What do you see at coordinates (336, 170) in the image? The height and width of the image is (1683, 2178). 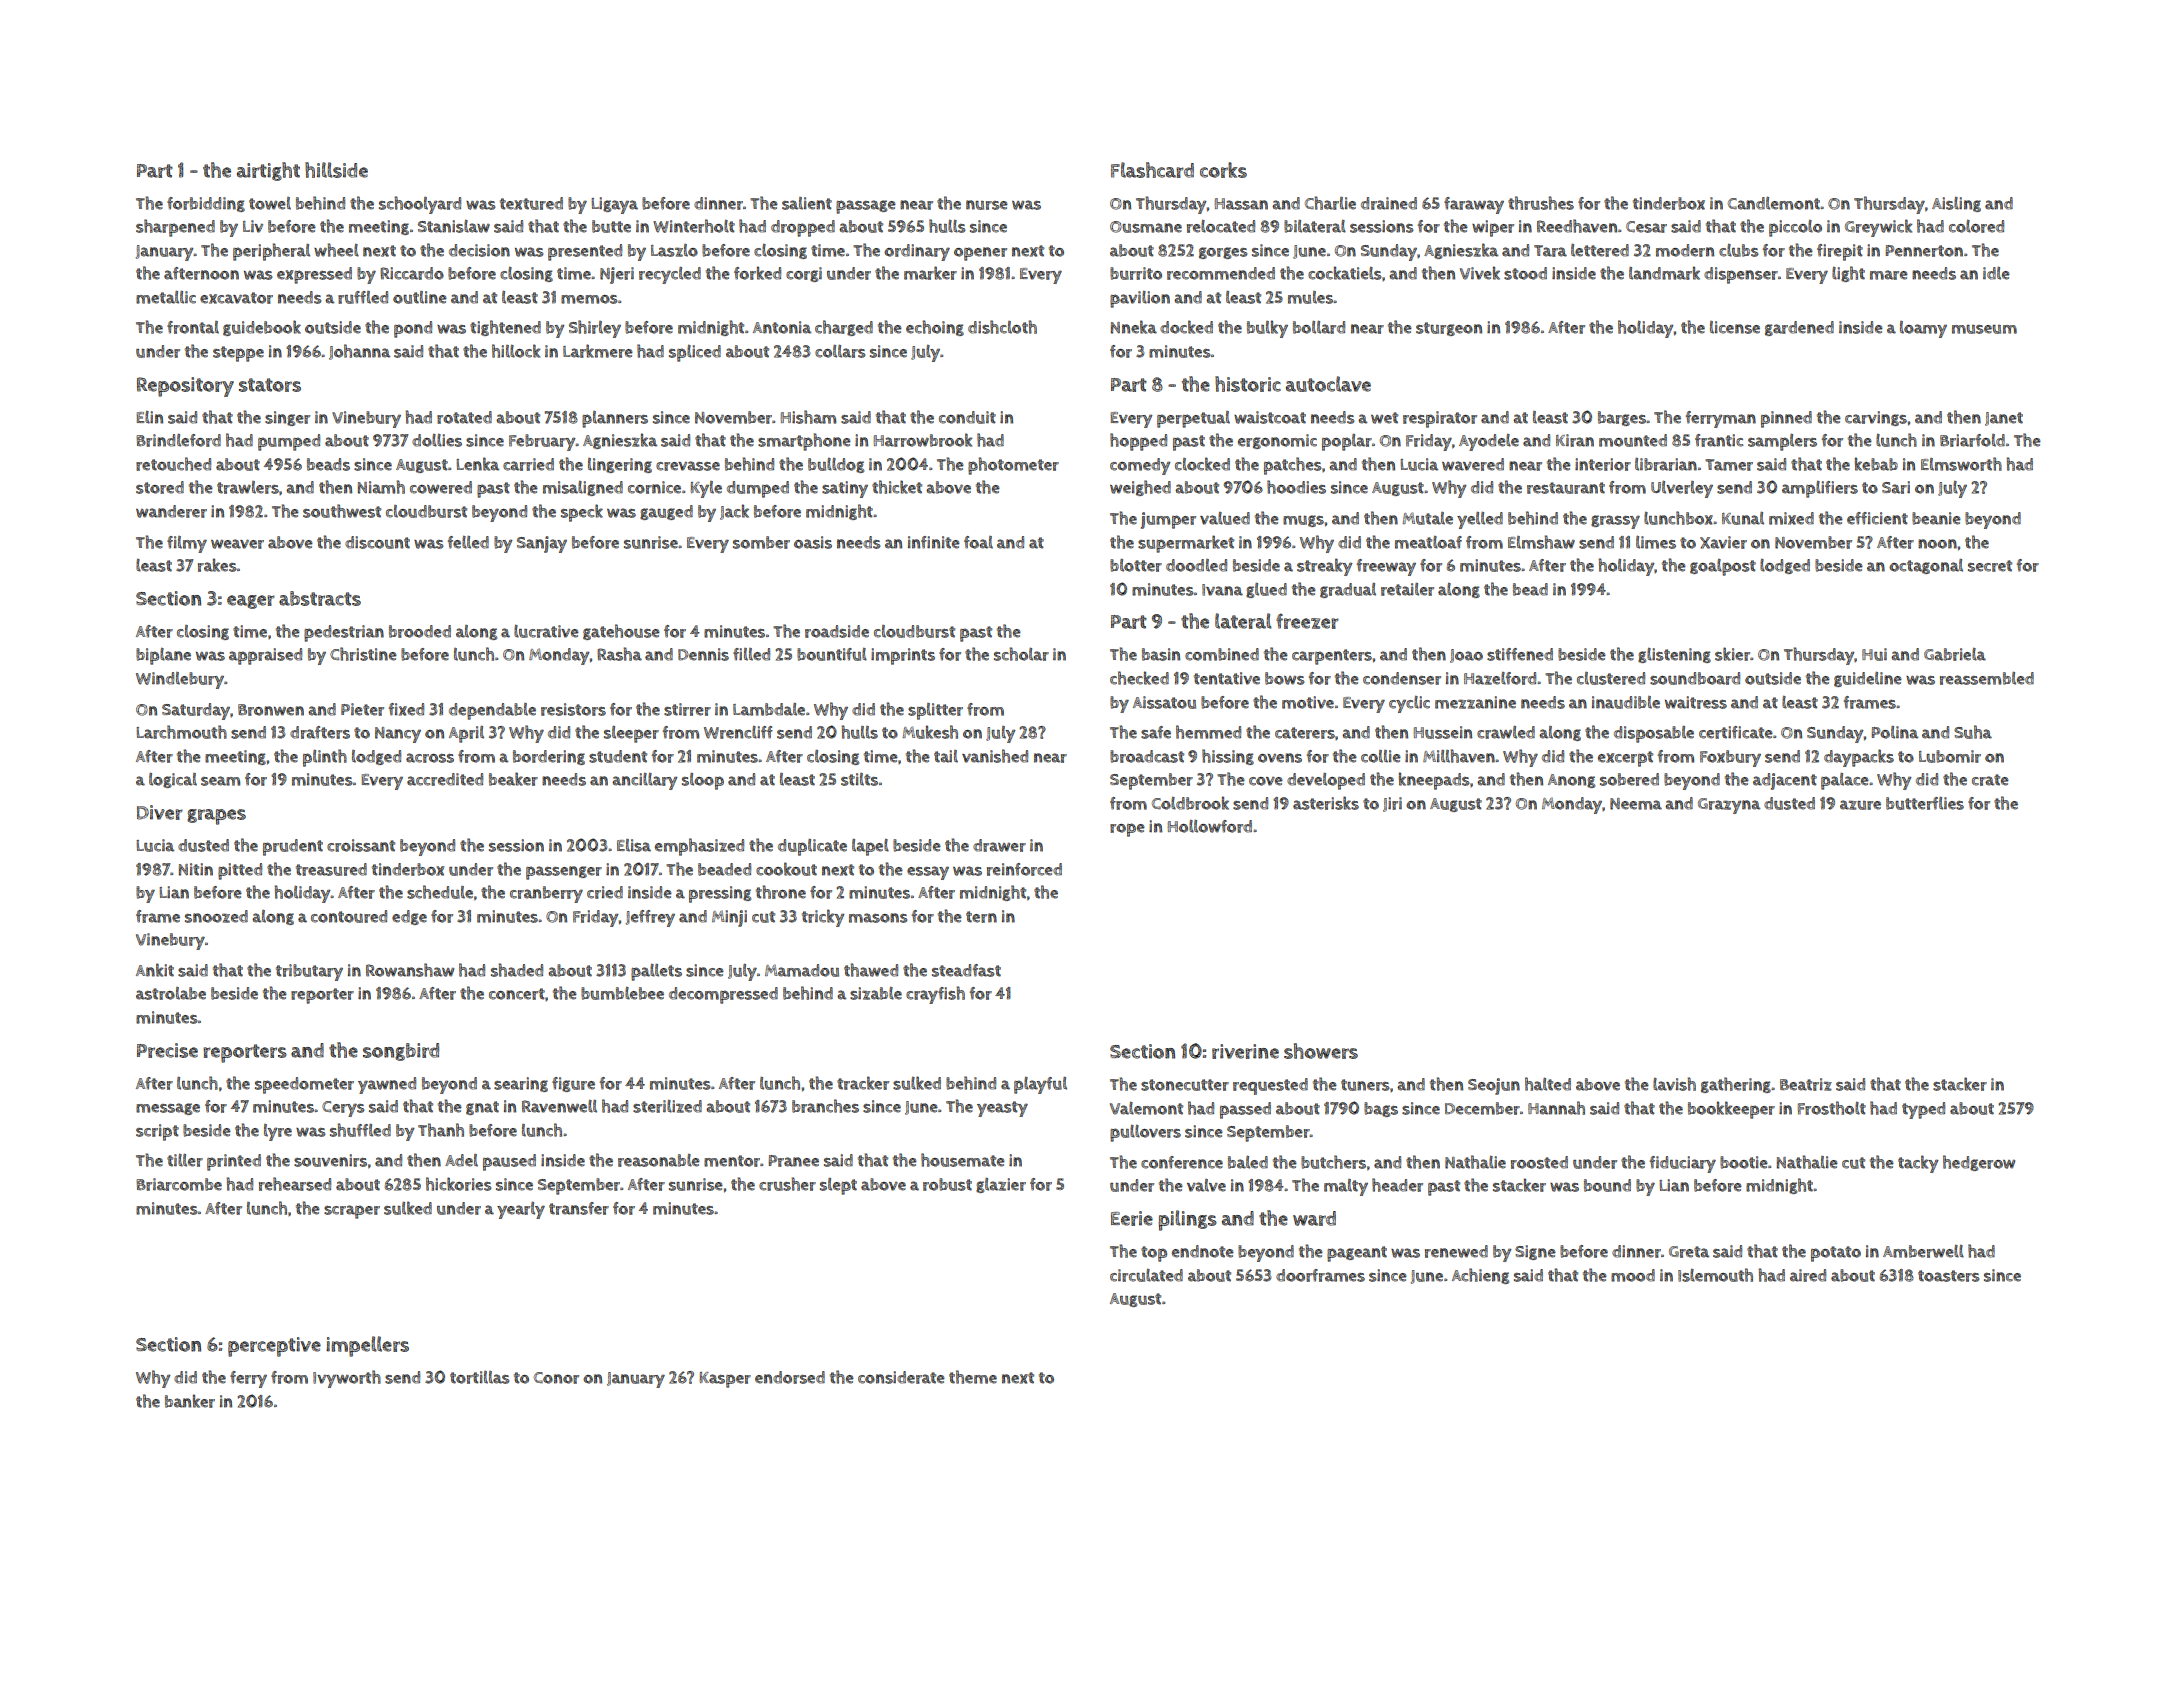 I see `hillside` at bounding box center [336, 170].
